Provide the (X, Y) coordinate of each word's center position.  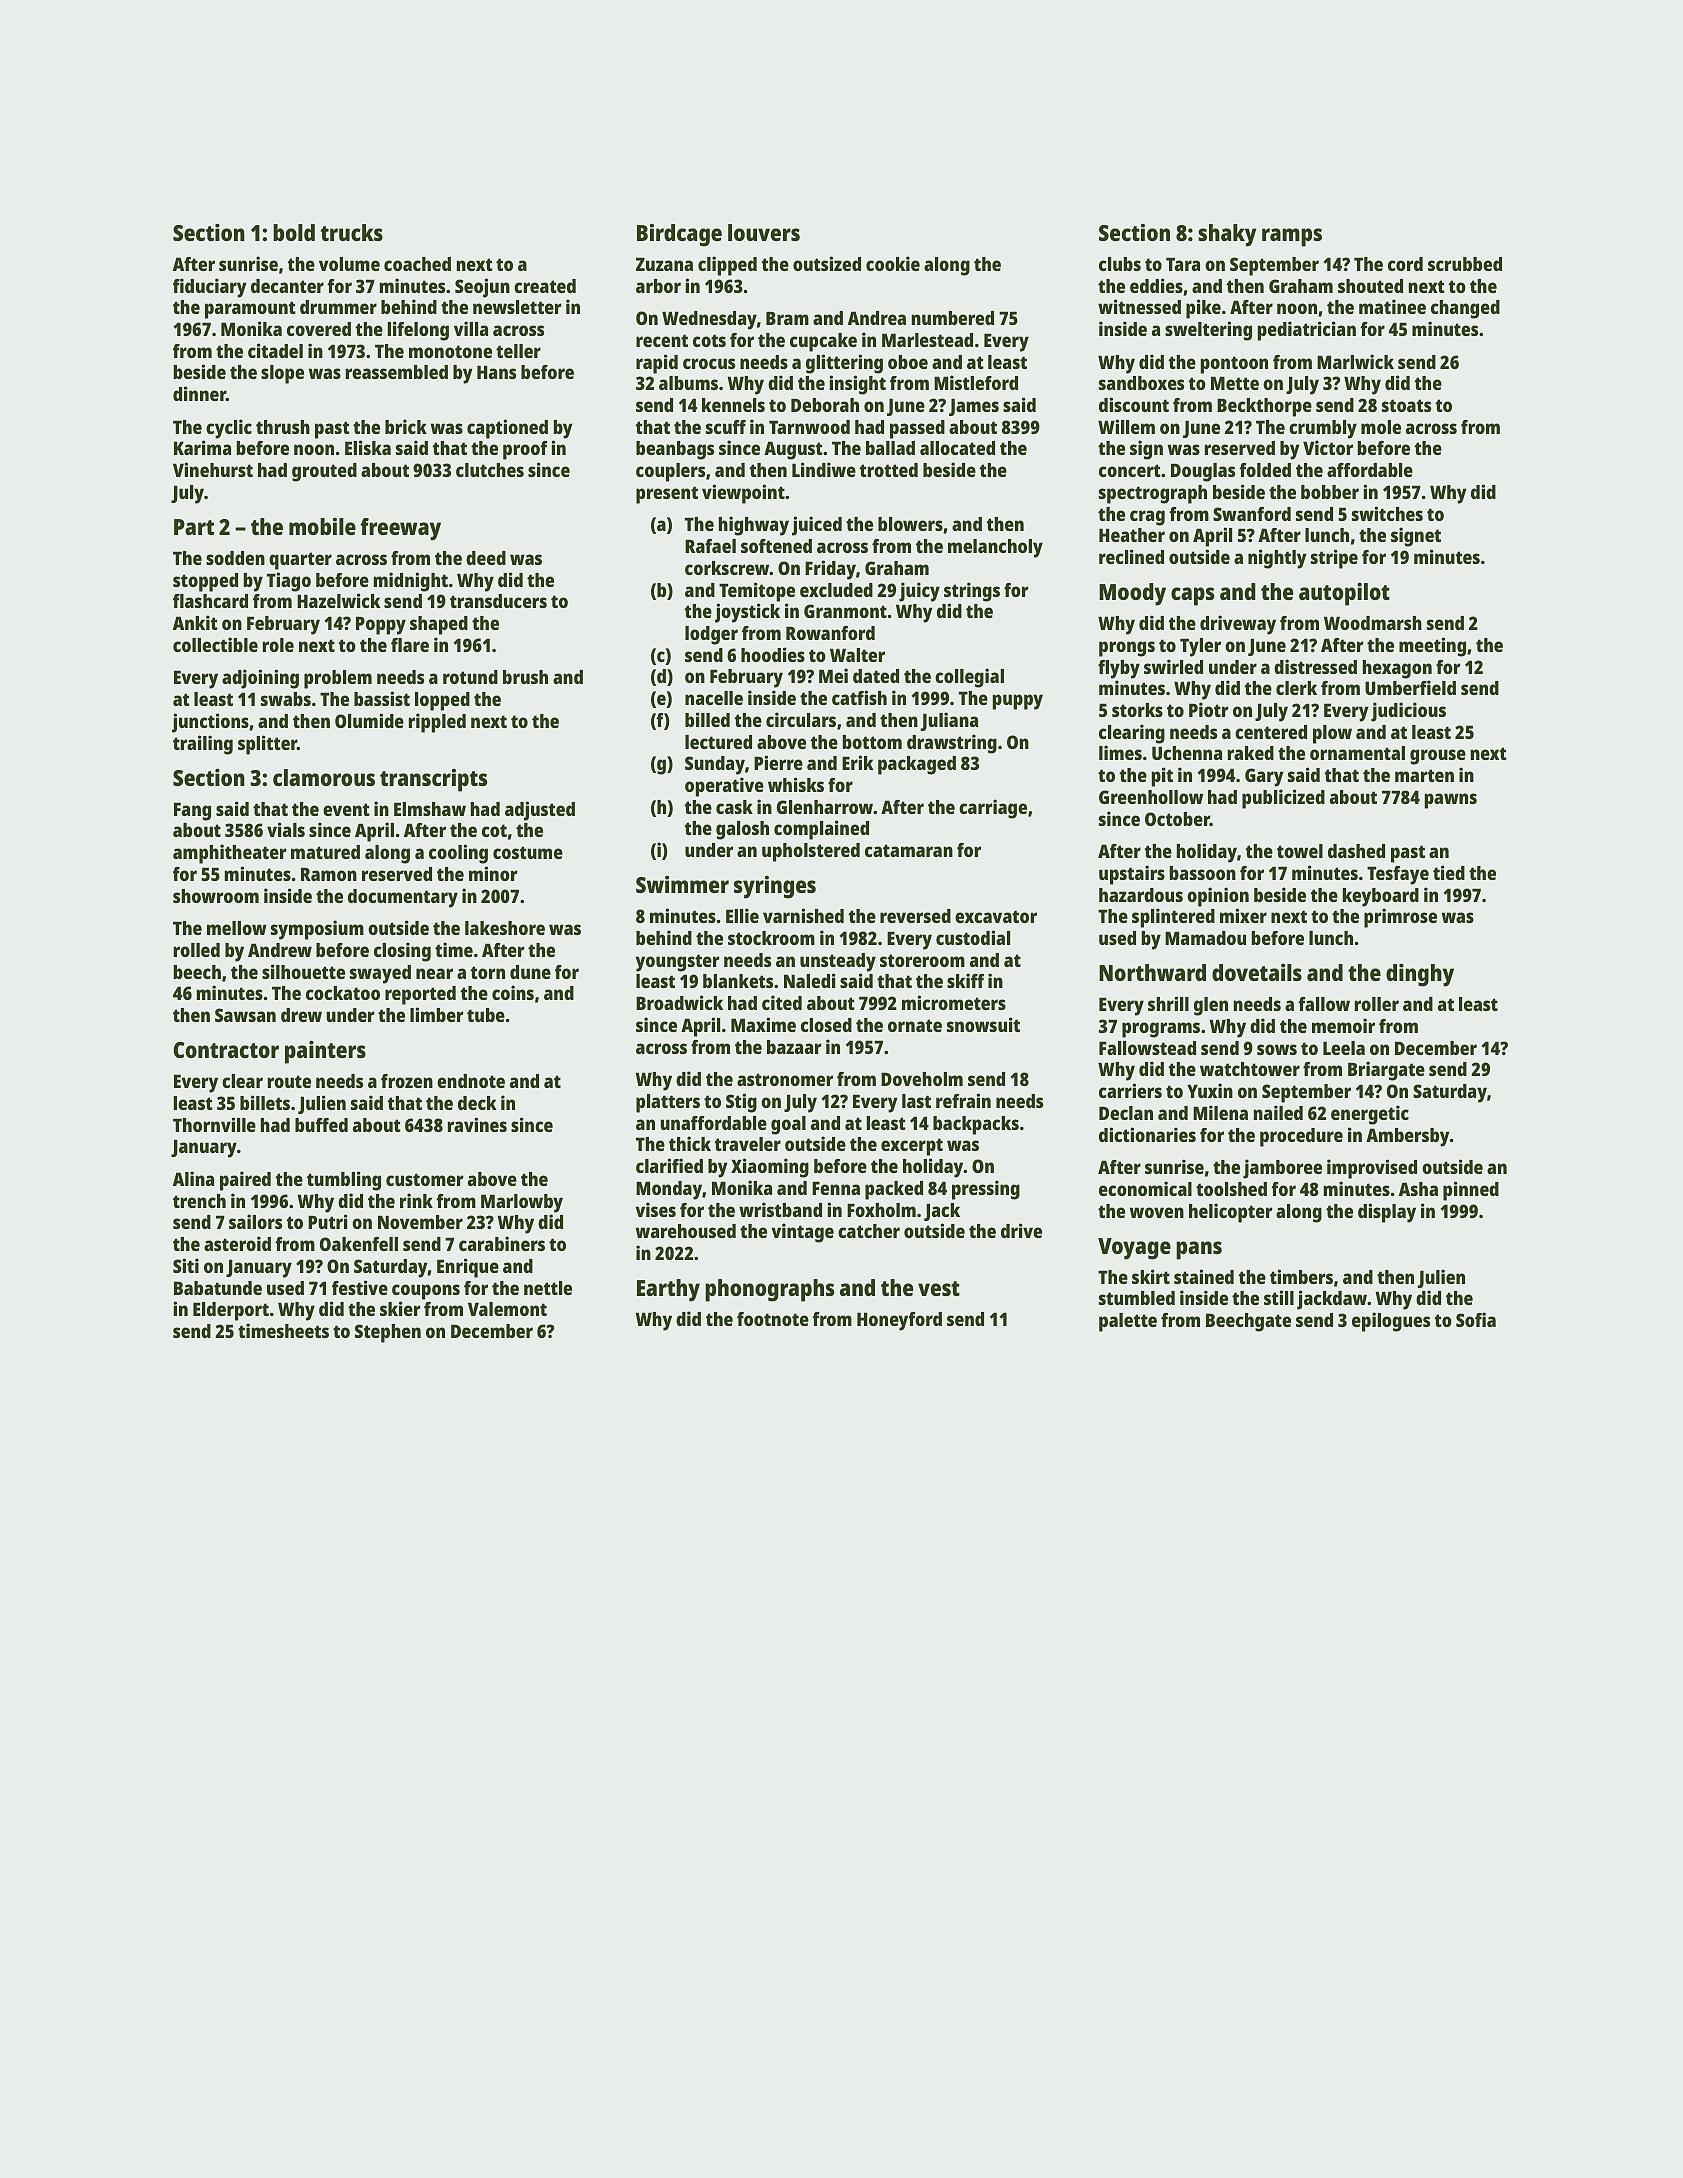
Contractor (226, 1050)
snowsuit (983, 1024)
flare (410, 645)
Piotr (1208, 709)
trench (199, 1201)
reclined (1131, 556)
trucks (352, 232)
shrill (1168, 1003)
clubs (1120, 264)
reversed (915, 916)
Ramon (329, 874)
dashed (1356, 851)
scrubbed (1465, 264)
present (667, 495)
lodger (711, 635)
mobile (322, 526)
